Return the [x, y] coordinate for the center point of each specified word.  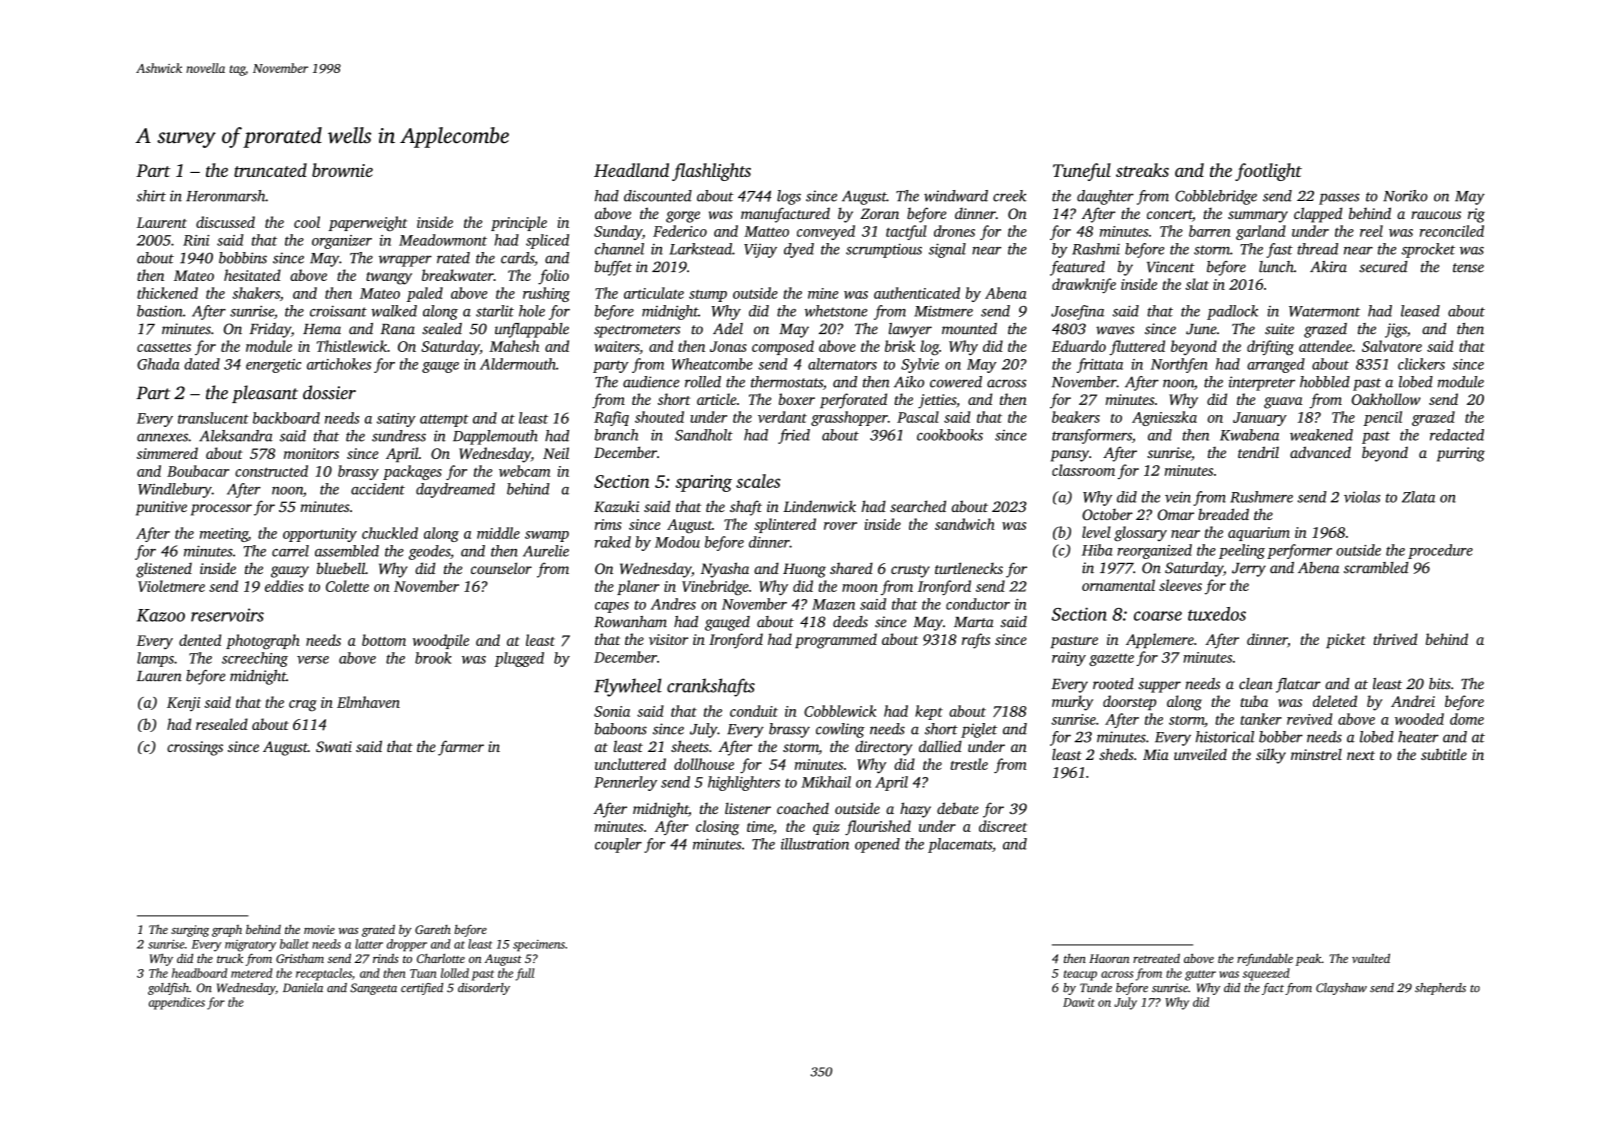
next [1361, 755]
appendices [177, 1003]
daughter [1105, 197]
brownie [342, 170]
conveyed [826, 232]
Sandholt [704, 435]
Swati [334, 746]
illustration [815, 844]
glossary [1140, 534]
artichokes [339, 364]
